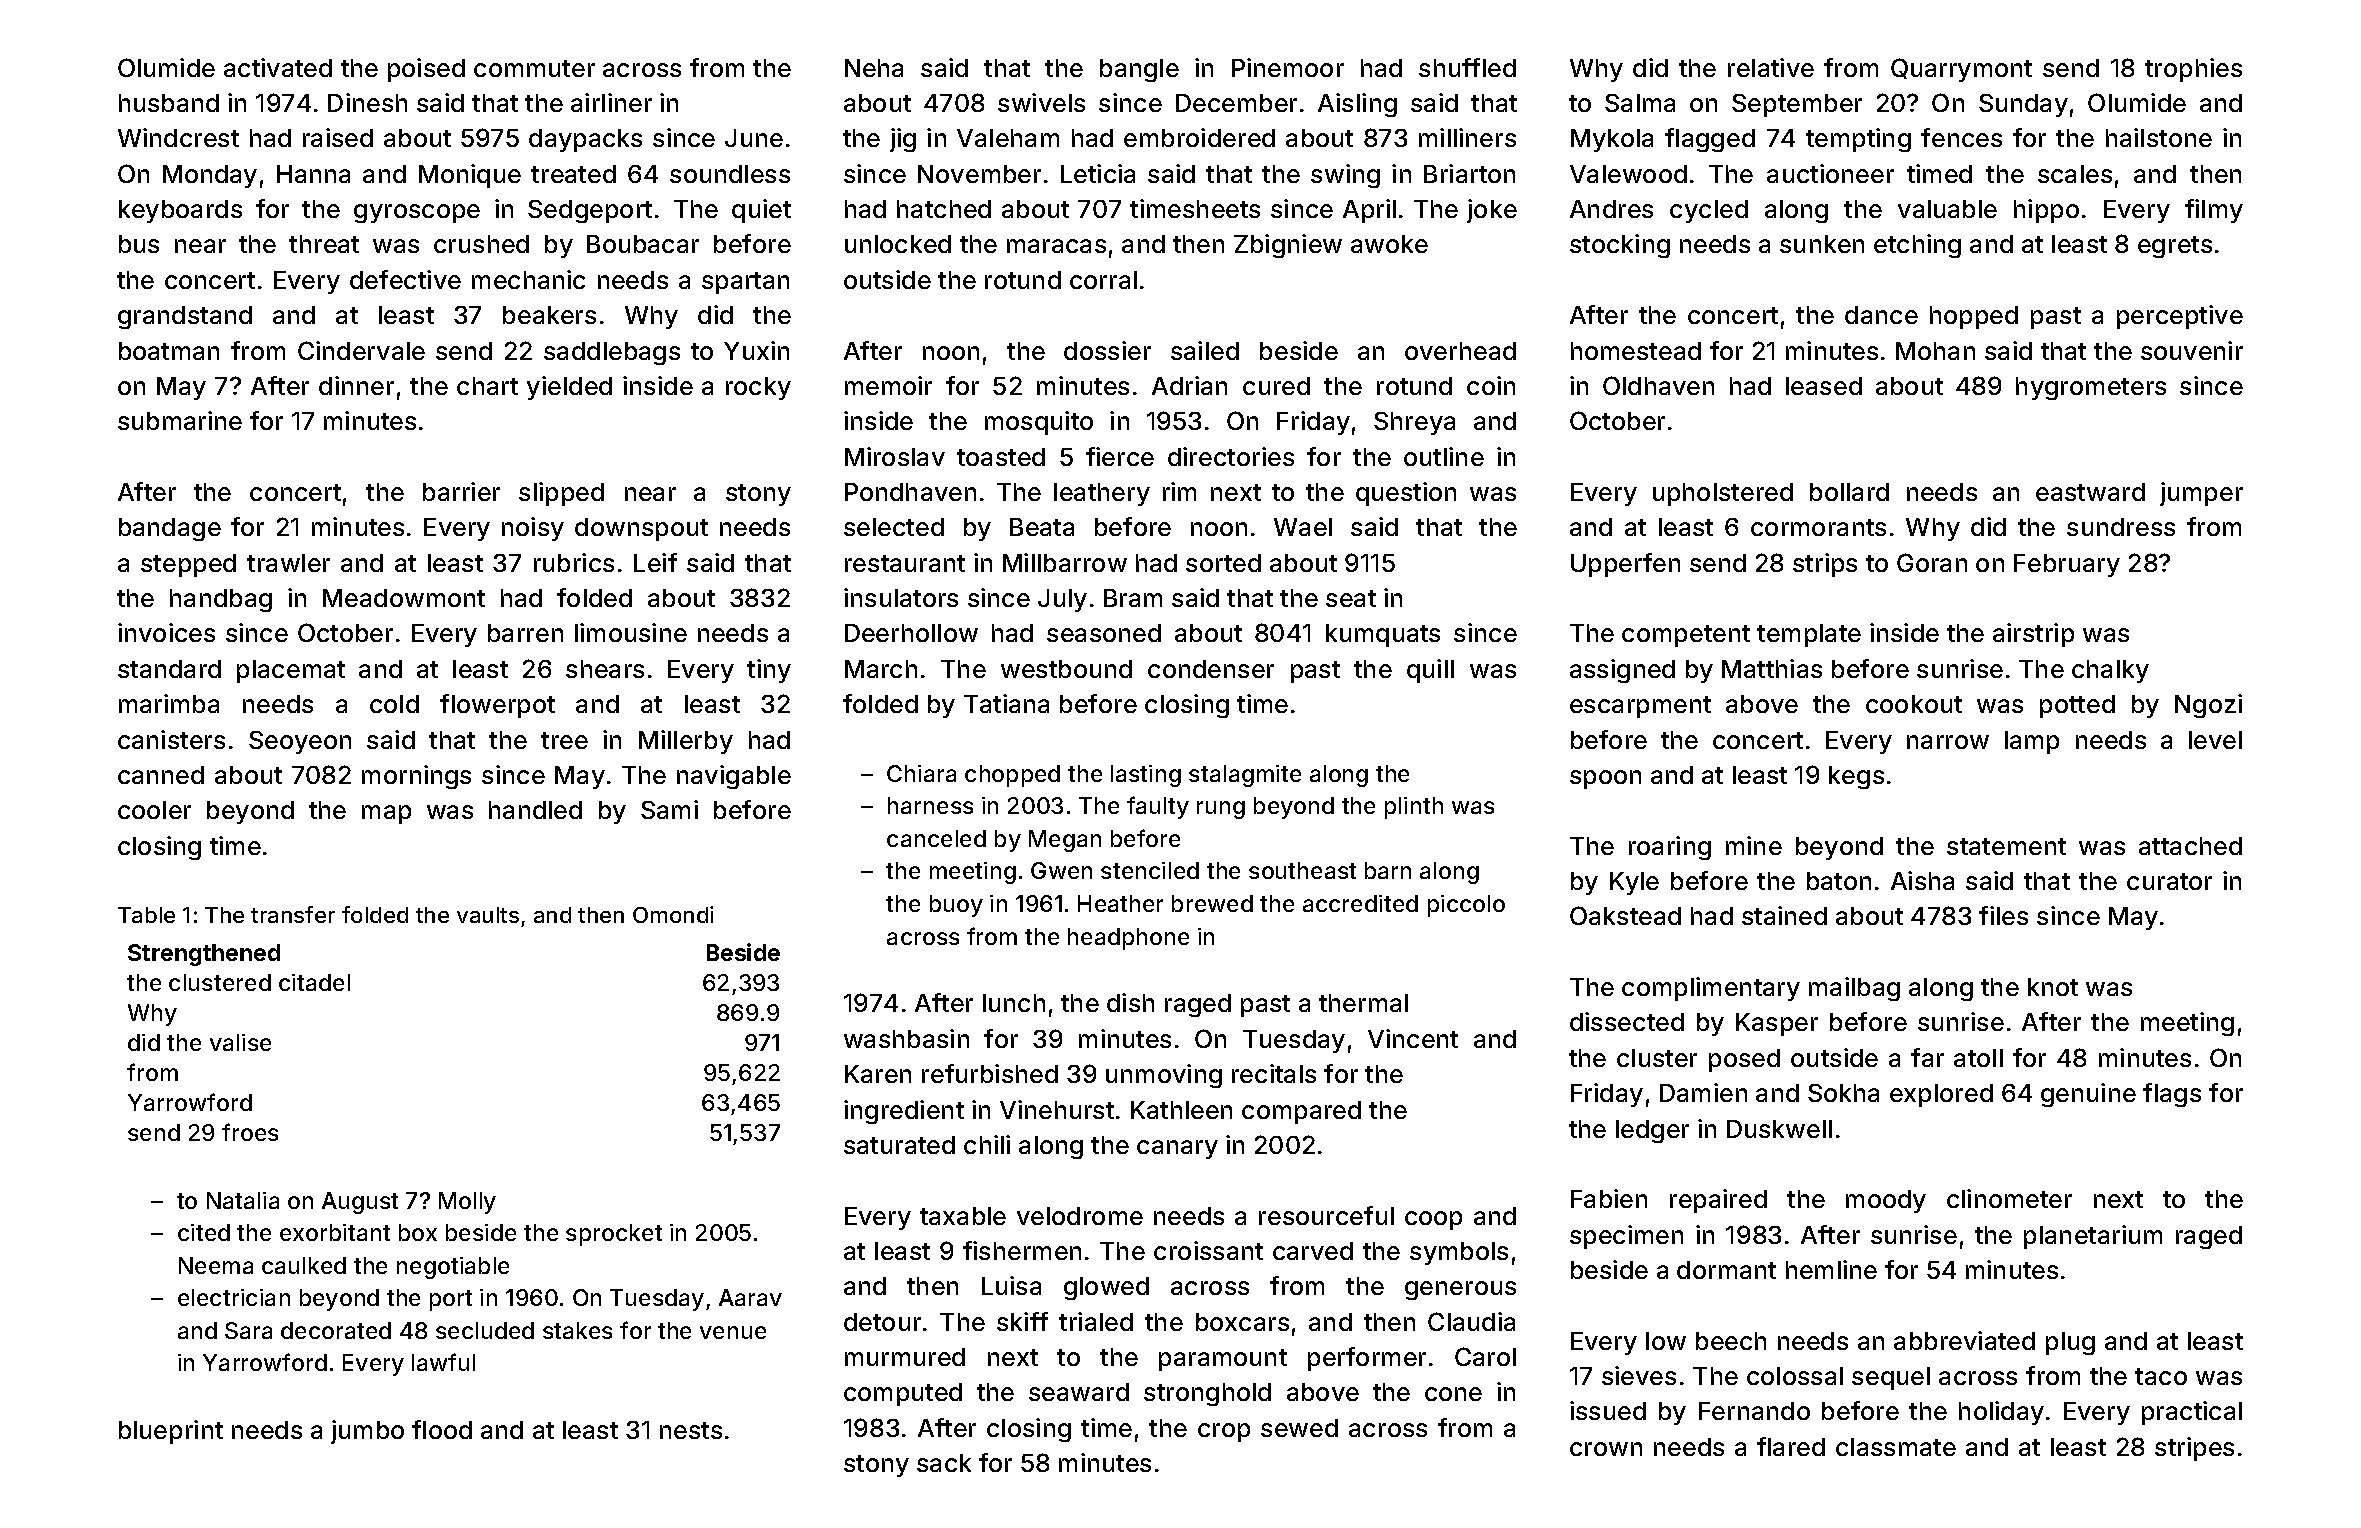 The height and width of the screenshot is (1528, 2361). I want to click on blueprint, so click(171, 1432).
